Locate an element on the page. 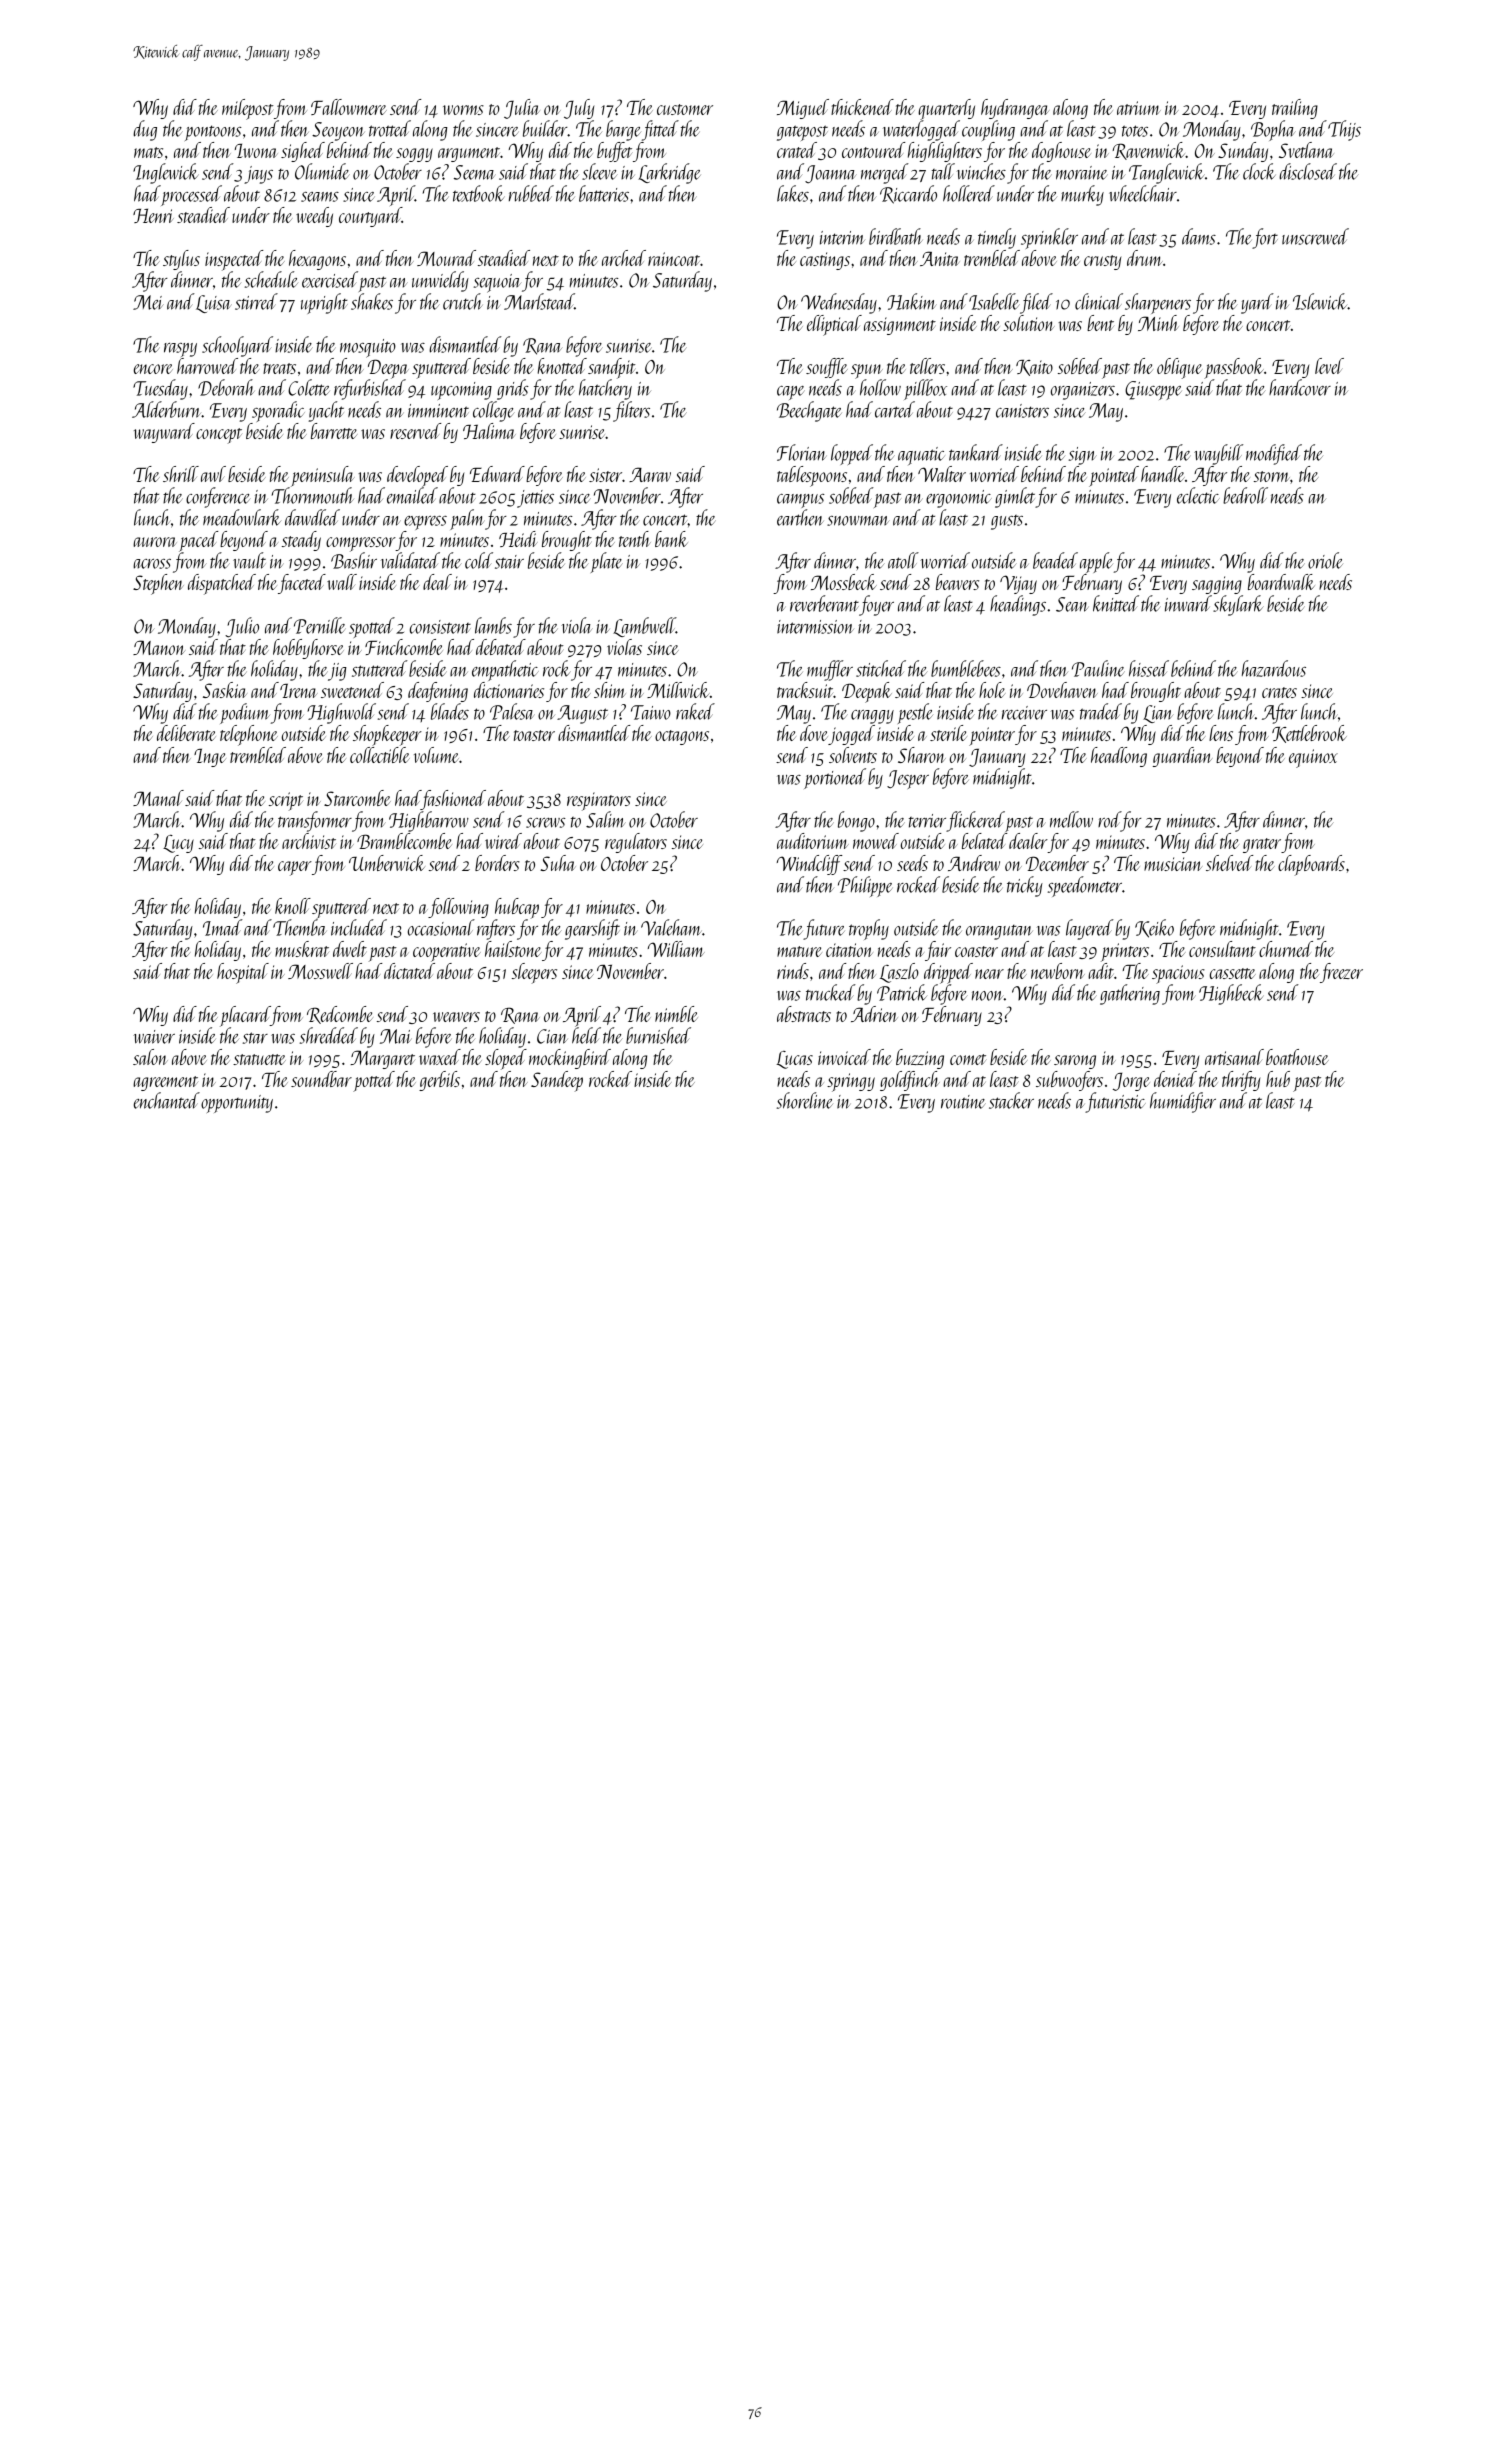 Image resolution: width=1496 pixels, height=2464 pixels. solution is located at coordinates (1029, 323).
